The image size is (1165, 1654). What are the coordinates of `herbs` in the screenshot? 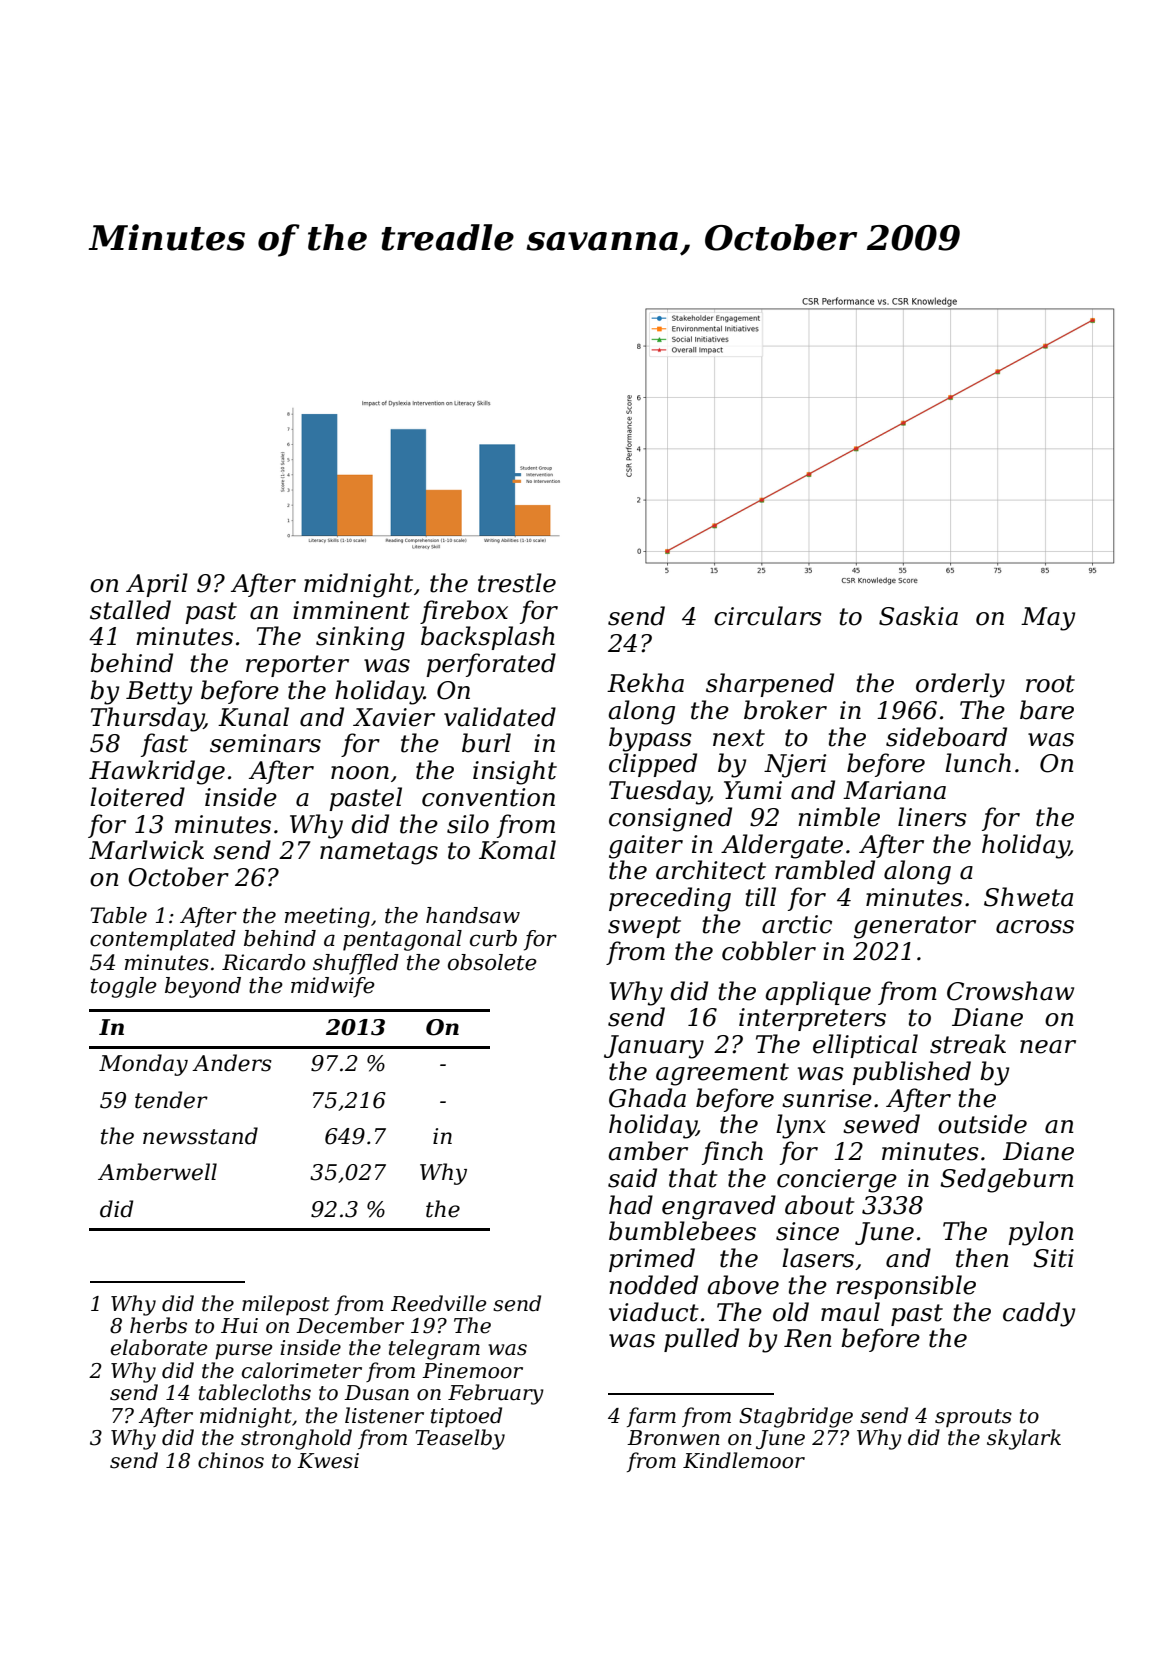 It's located at (158, 1325).
